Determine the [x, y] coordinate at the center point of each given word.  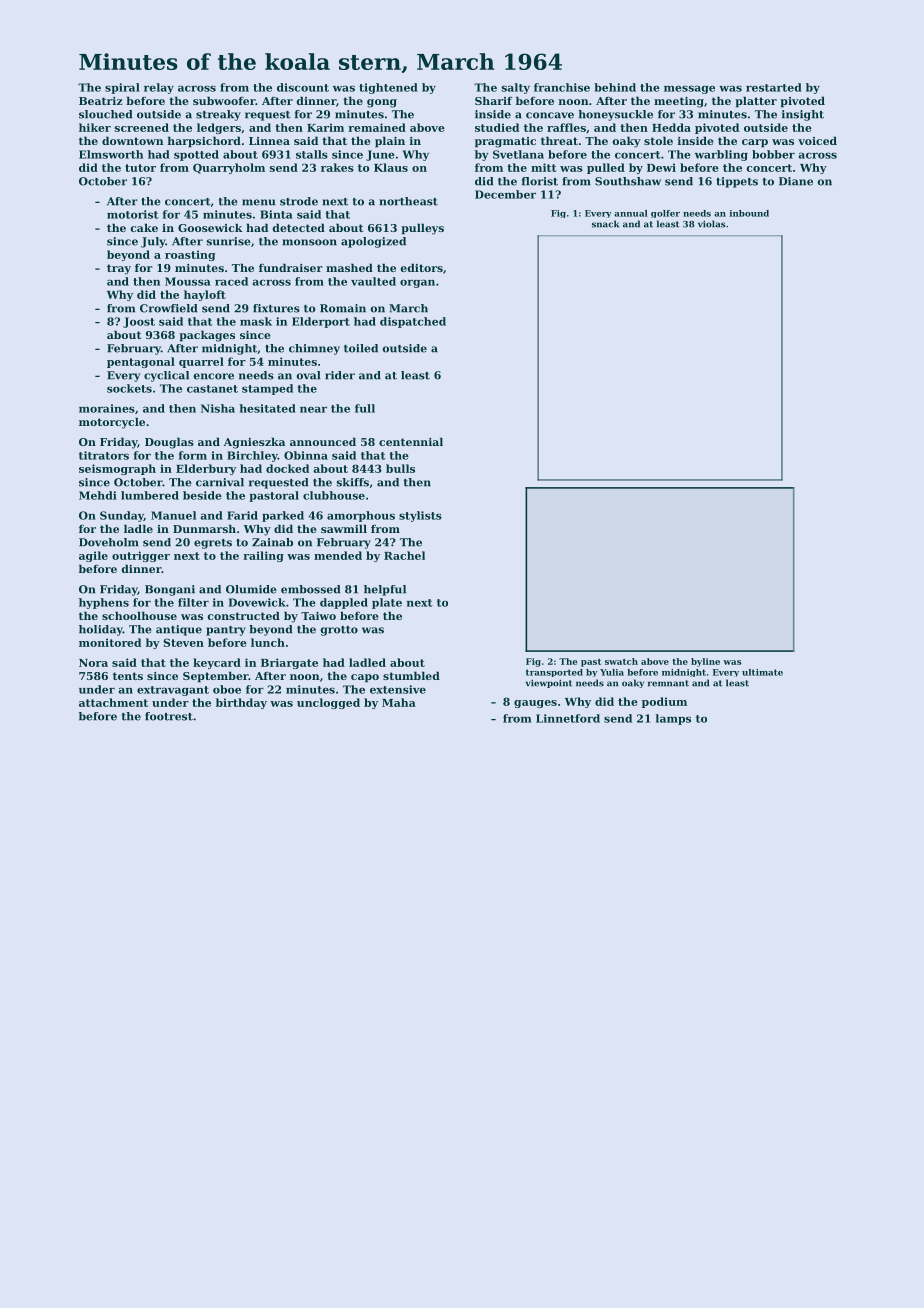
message [689, 89]
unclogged [328, 703]
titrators [104, 455]
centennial [411, 441]
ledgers [219, 128]
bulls [400, 468]
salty [516, 88]
